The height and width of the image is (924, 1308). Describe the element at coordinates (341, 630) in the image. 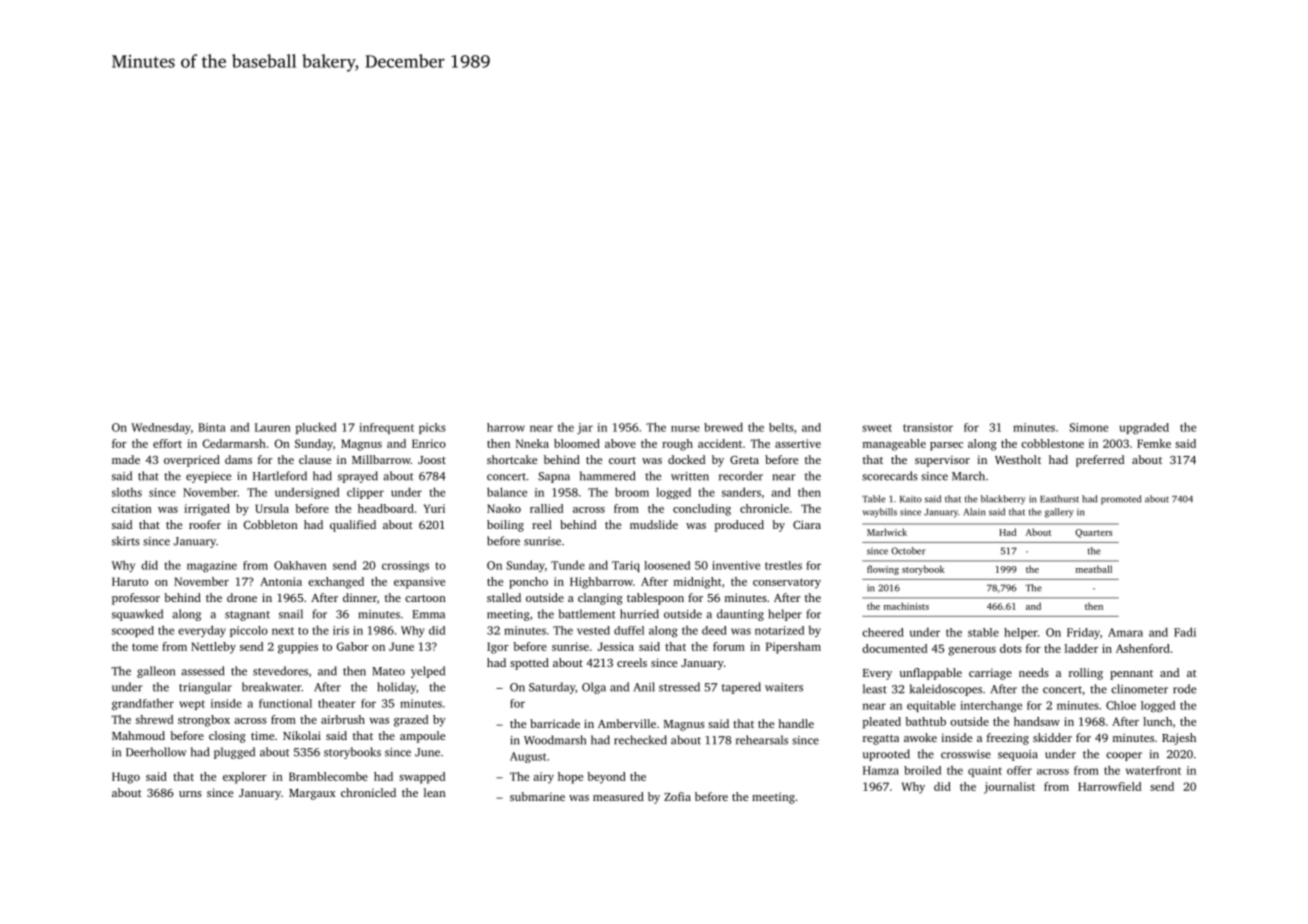

I see `iris` at that location.
